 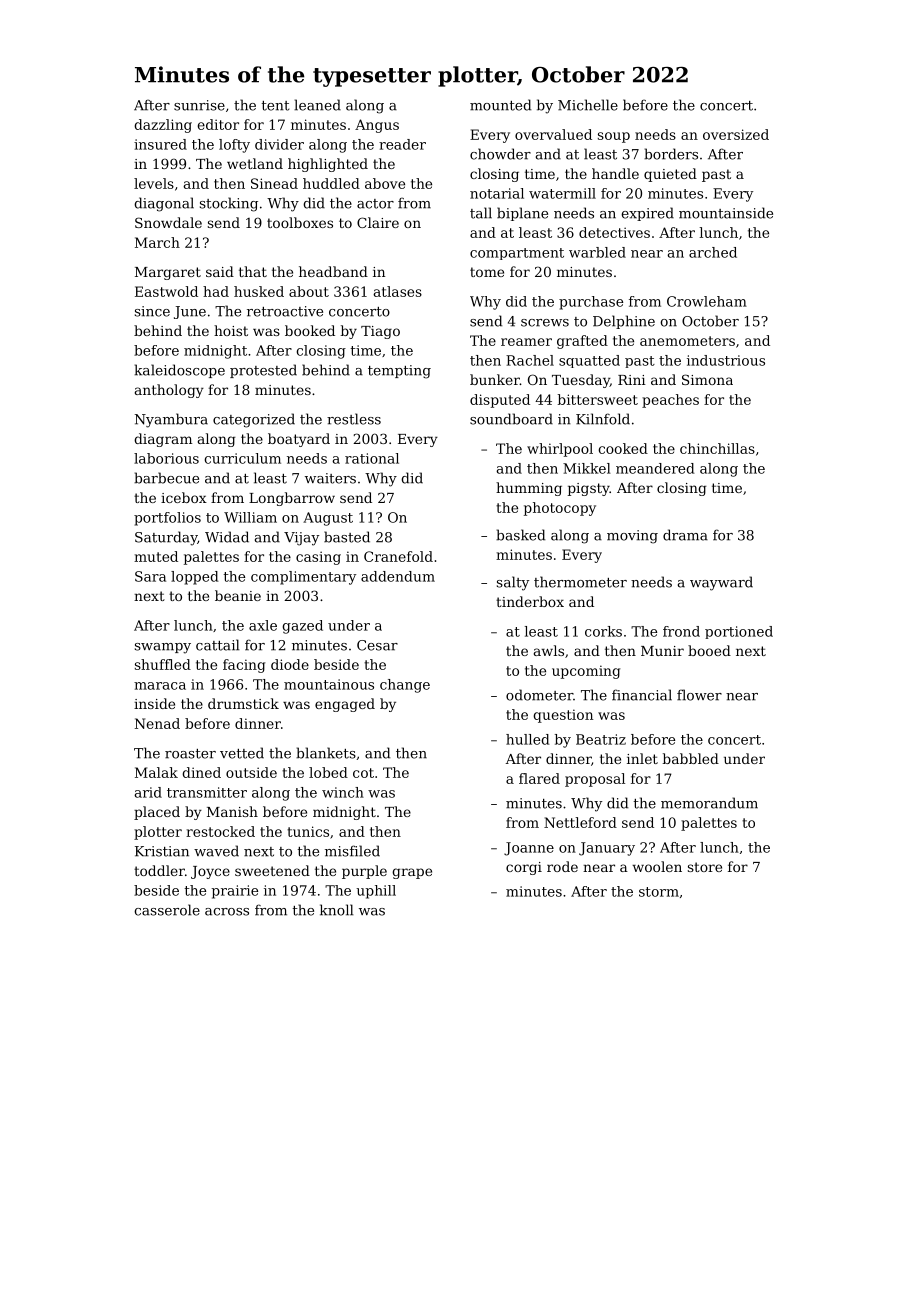 What do you see at coordinates (229, 204) in the document?
I see `stocking` at bounding box center [229, 204].
